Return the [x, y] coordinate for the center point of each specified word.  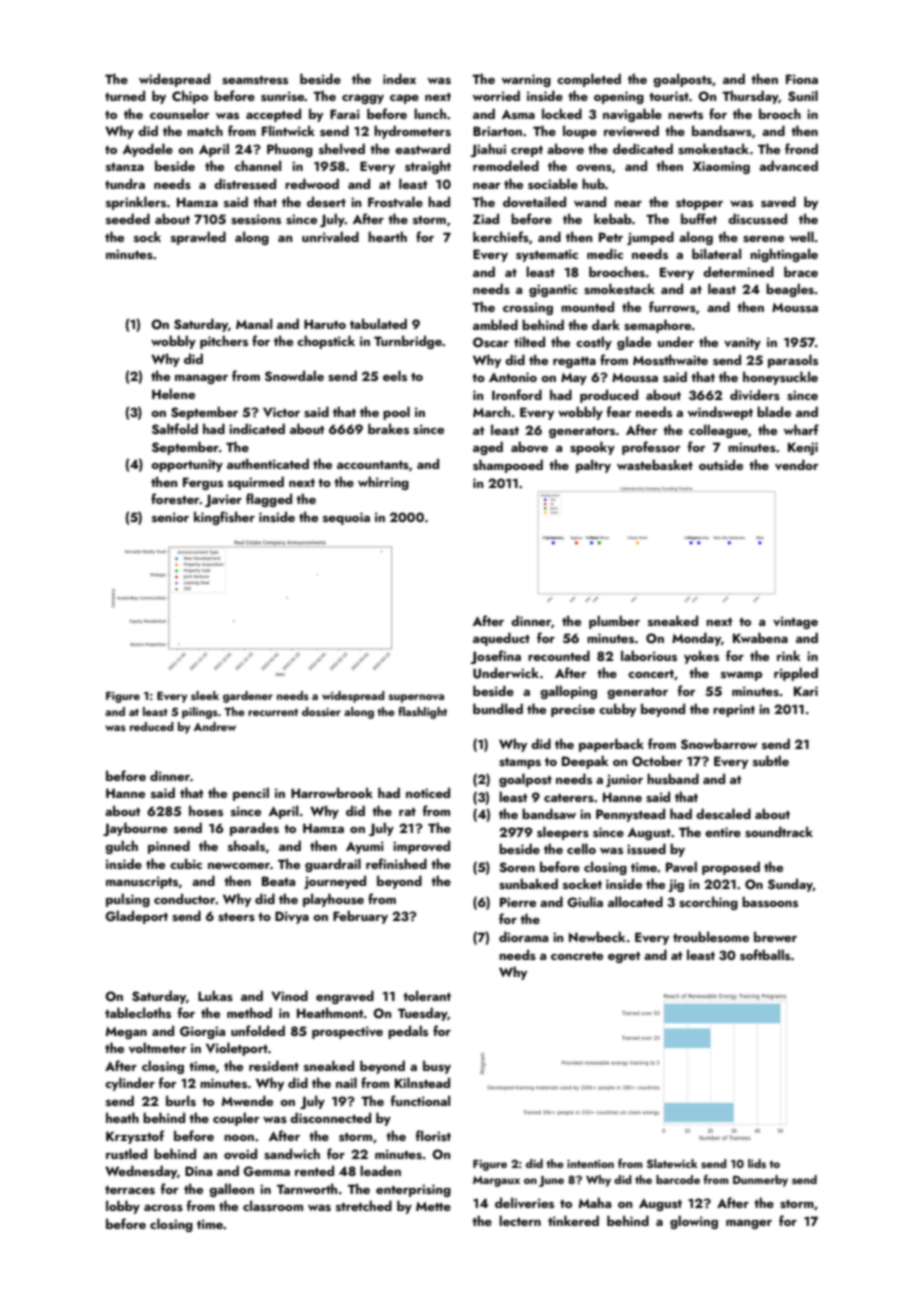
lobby [123, 1207]
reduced [152, 726]
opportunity [187, 465]
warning [526, 80]
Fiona [802, 79]
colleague [718, 431]
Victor [281, 412]
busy [437, 1067]
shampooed [508, 466]
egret [624, 957]
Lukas [215, 995]
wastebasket [655, 465]
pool [396, 413]
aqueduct [501, 639]
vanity [742, 343]
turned [125, 95]
